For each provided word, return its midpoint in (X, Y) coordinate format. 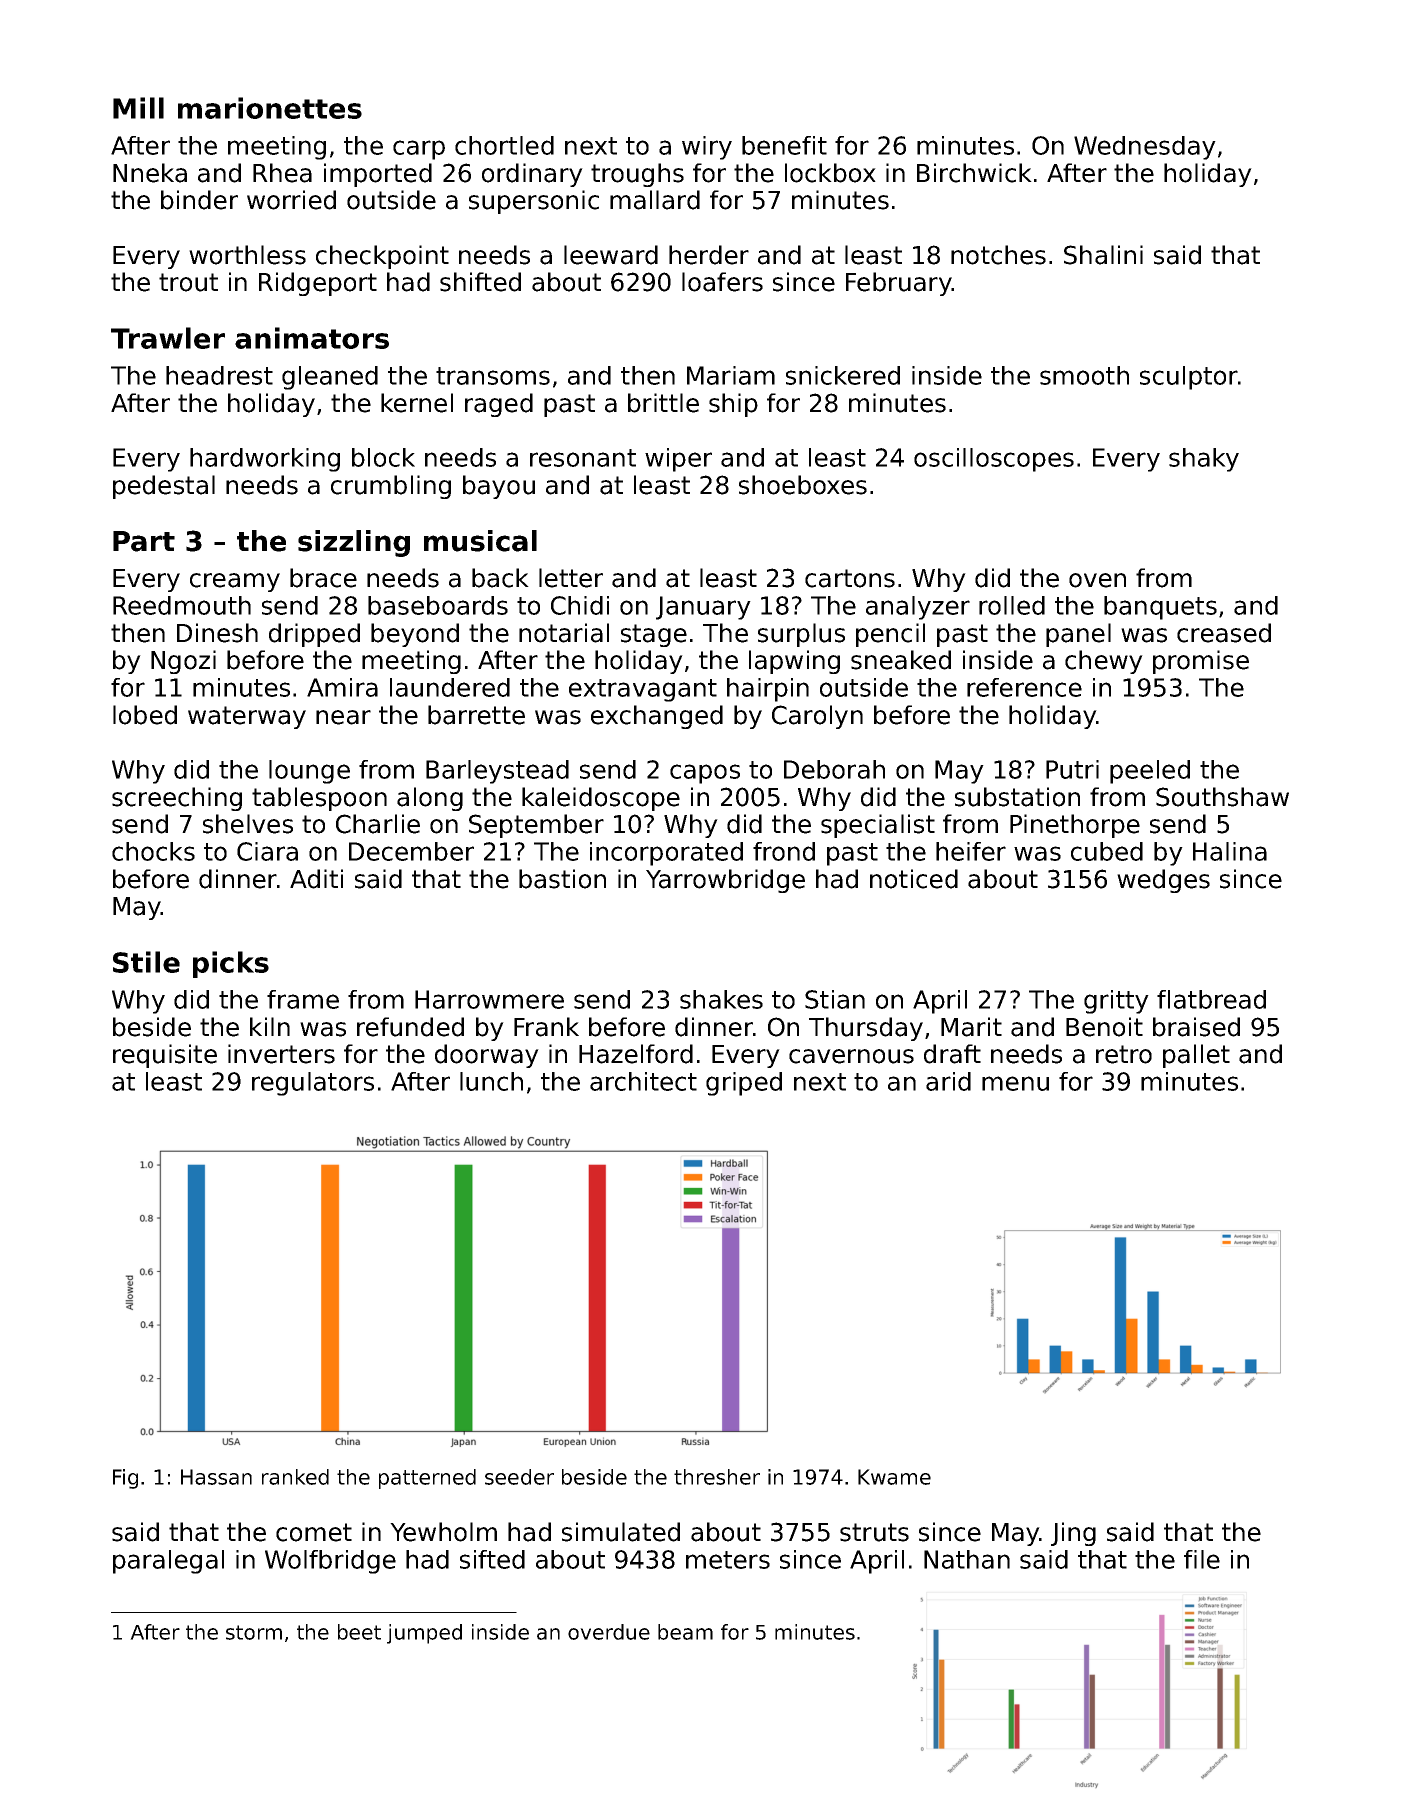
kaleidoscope (601, 799)
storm (254, 1632)
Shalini (1103, 255)
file (1202, 1559)
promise (1201, 662)
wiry (707, 148)
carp (419, 150)
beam (685, 1632)
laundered (450, 687)
